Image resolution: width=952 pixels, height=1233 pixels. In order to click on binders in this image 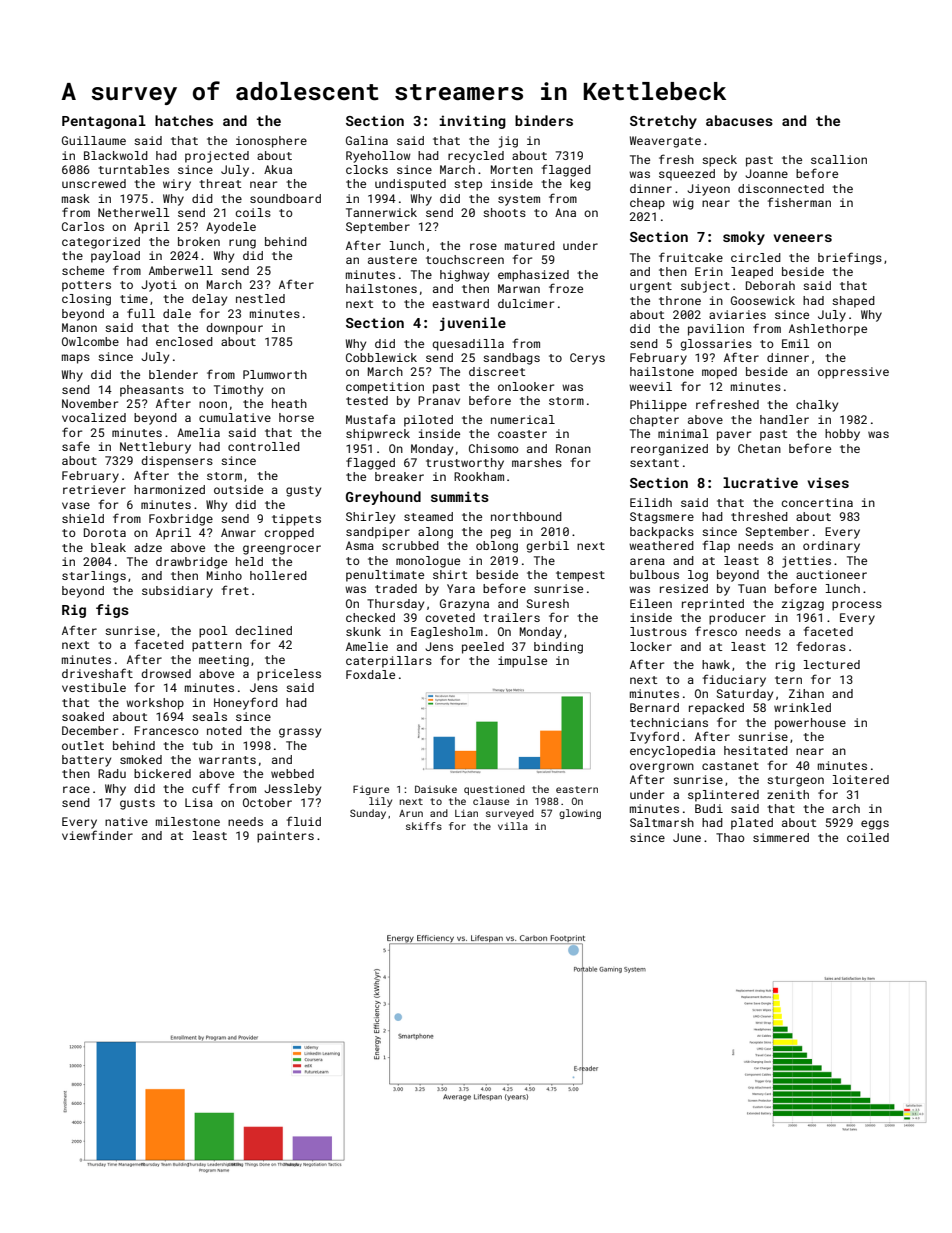, I will do `click(544, 120)`.
